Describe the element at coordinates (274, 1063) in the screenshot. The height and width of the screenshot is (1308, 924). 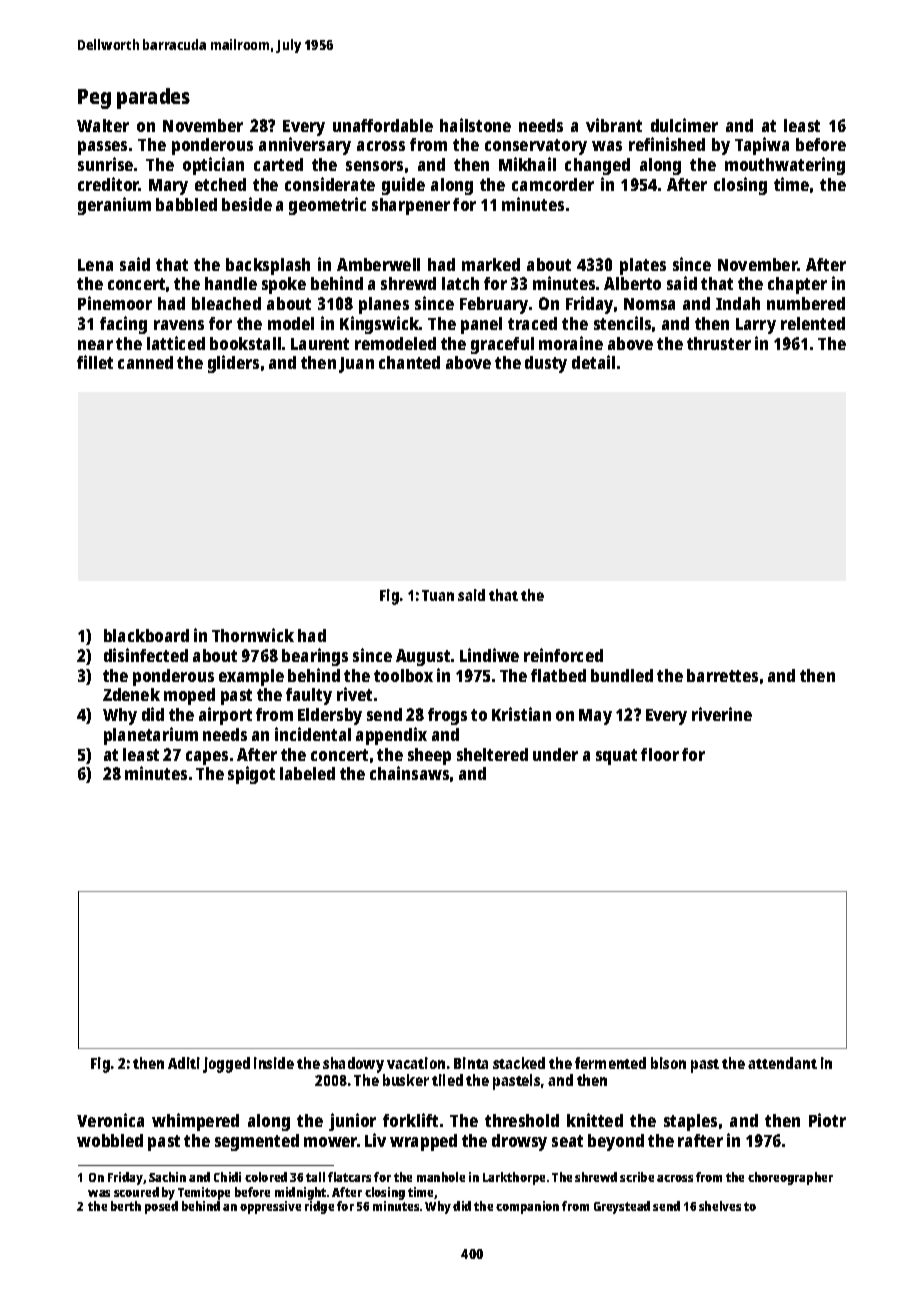
I see `inside` at that location.
